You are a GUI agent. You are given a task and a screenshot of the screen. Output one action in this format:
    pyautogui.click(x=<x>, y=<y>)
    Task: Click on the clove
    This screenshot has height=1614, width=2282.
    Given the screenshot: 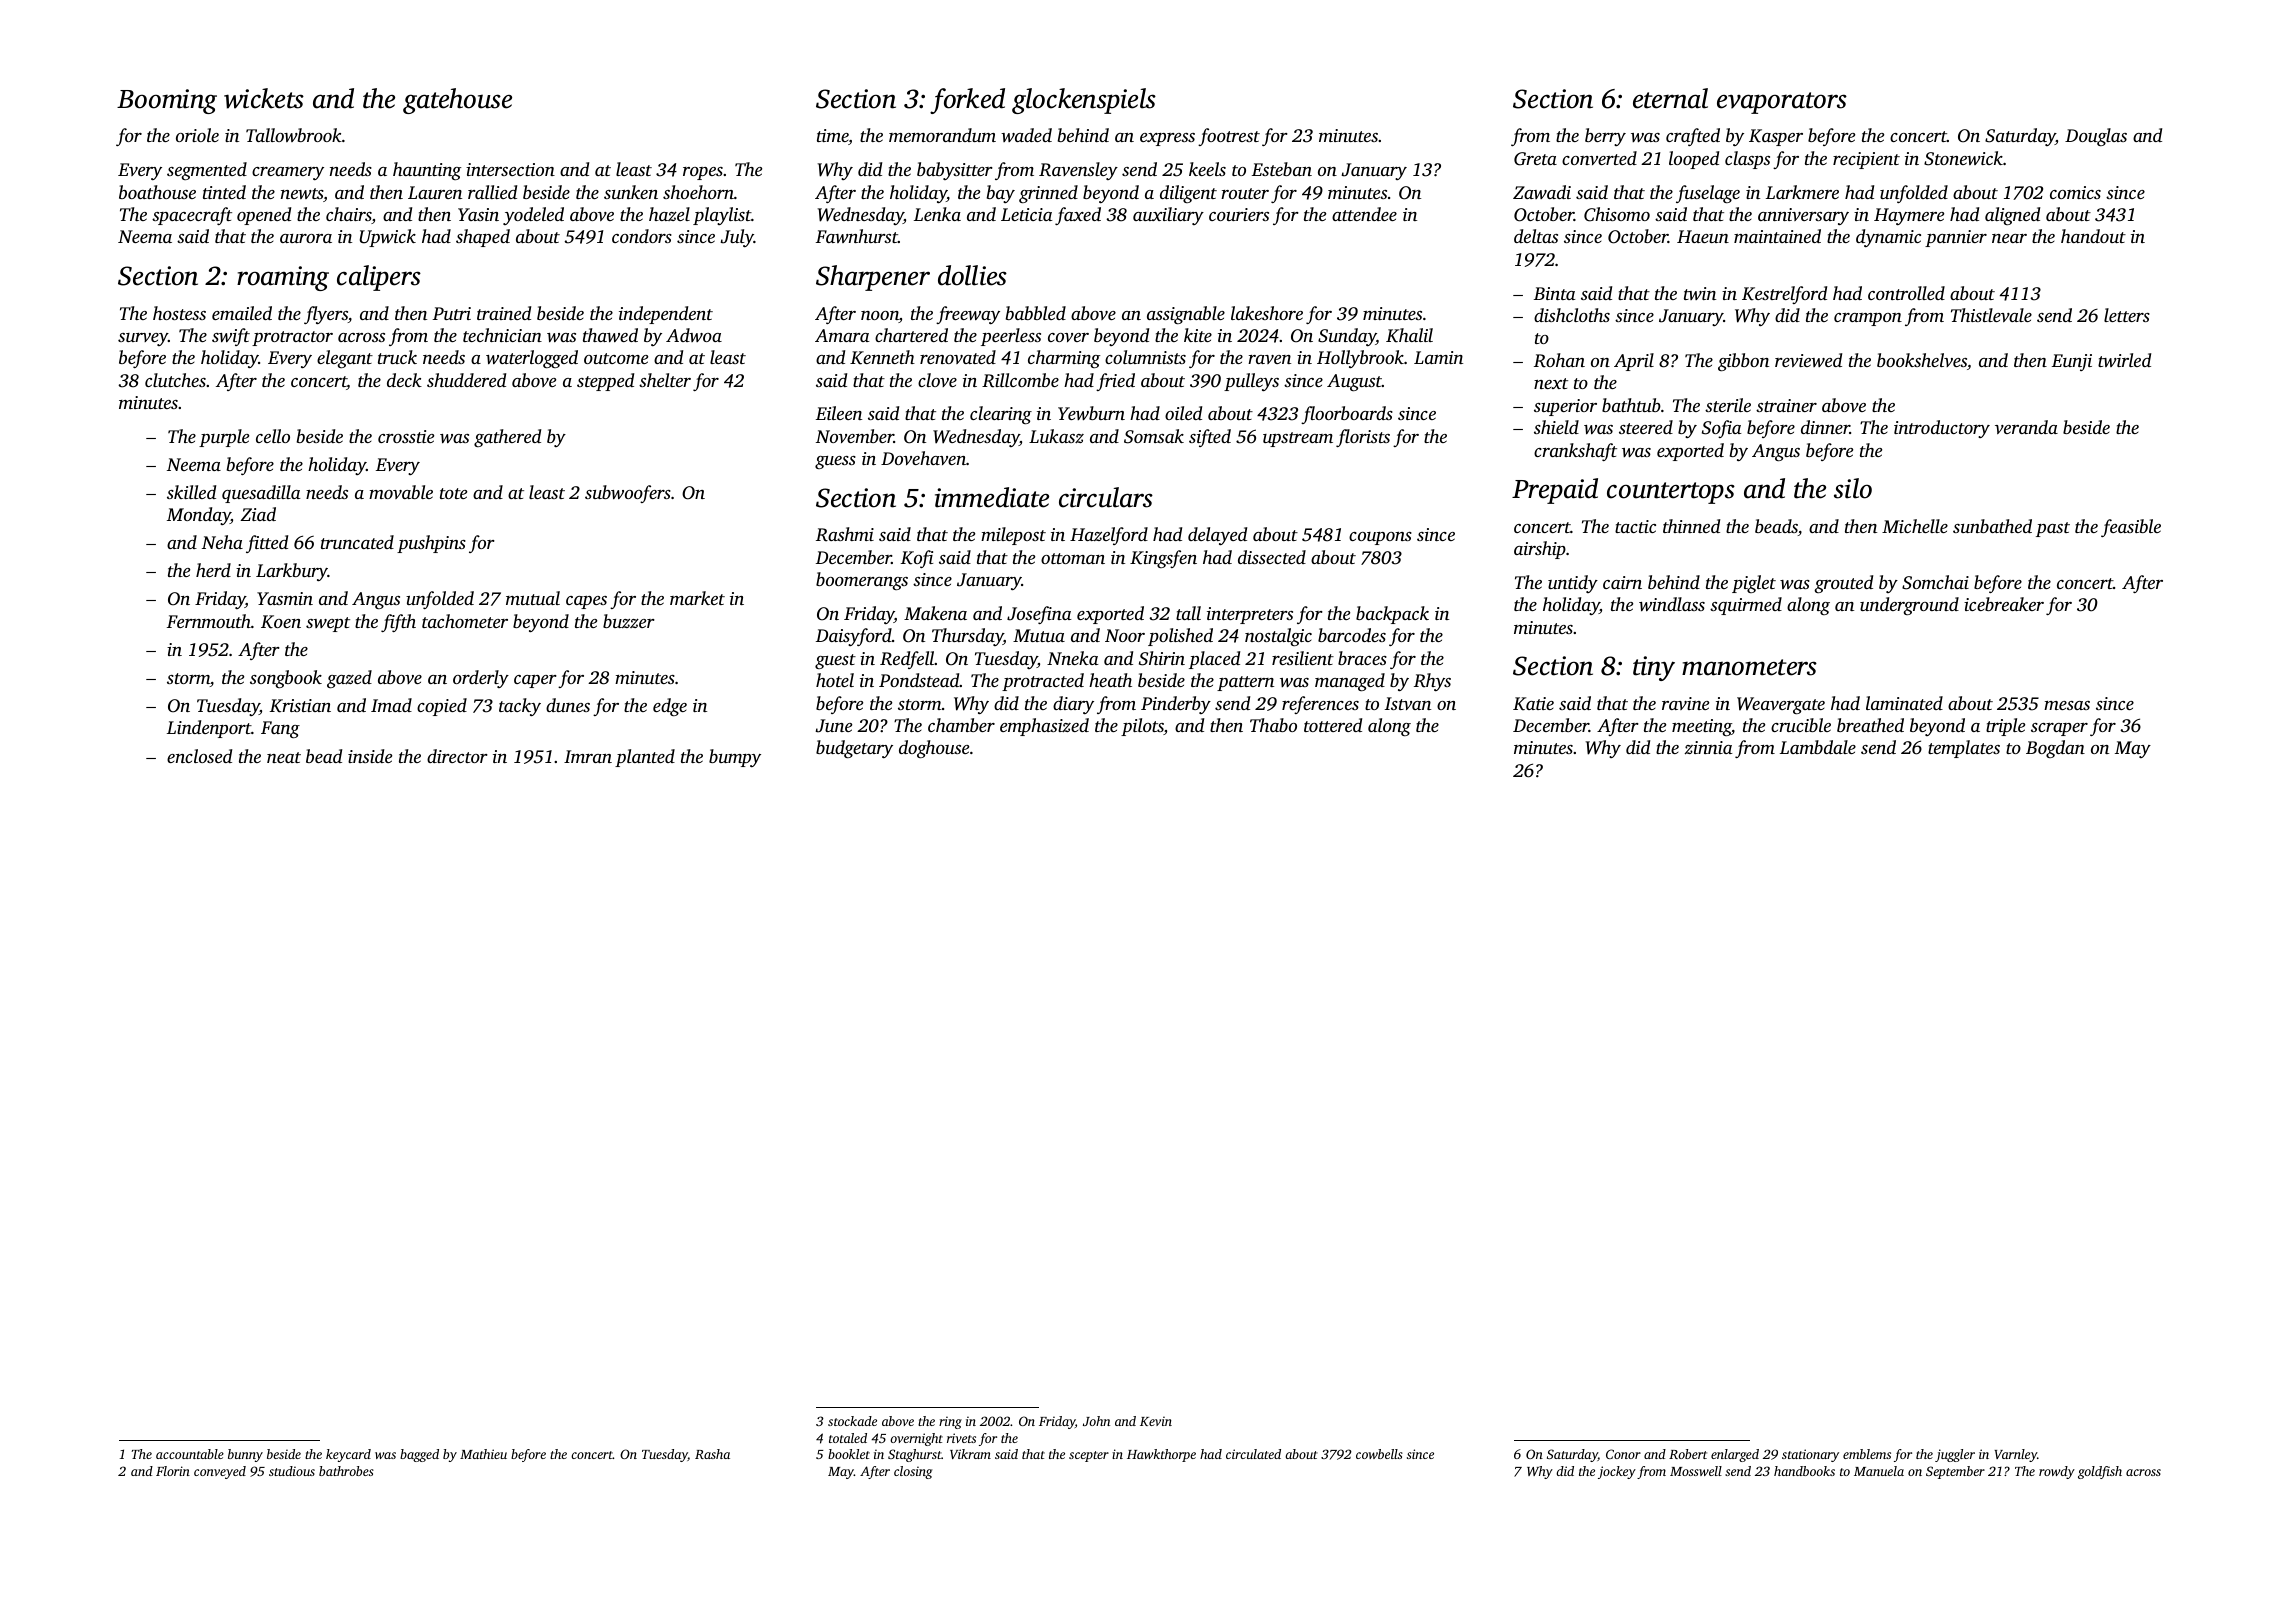 What is the action you would take?
    pyautogui.click(x=937, y=380)
